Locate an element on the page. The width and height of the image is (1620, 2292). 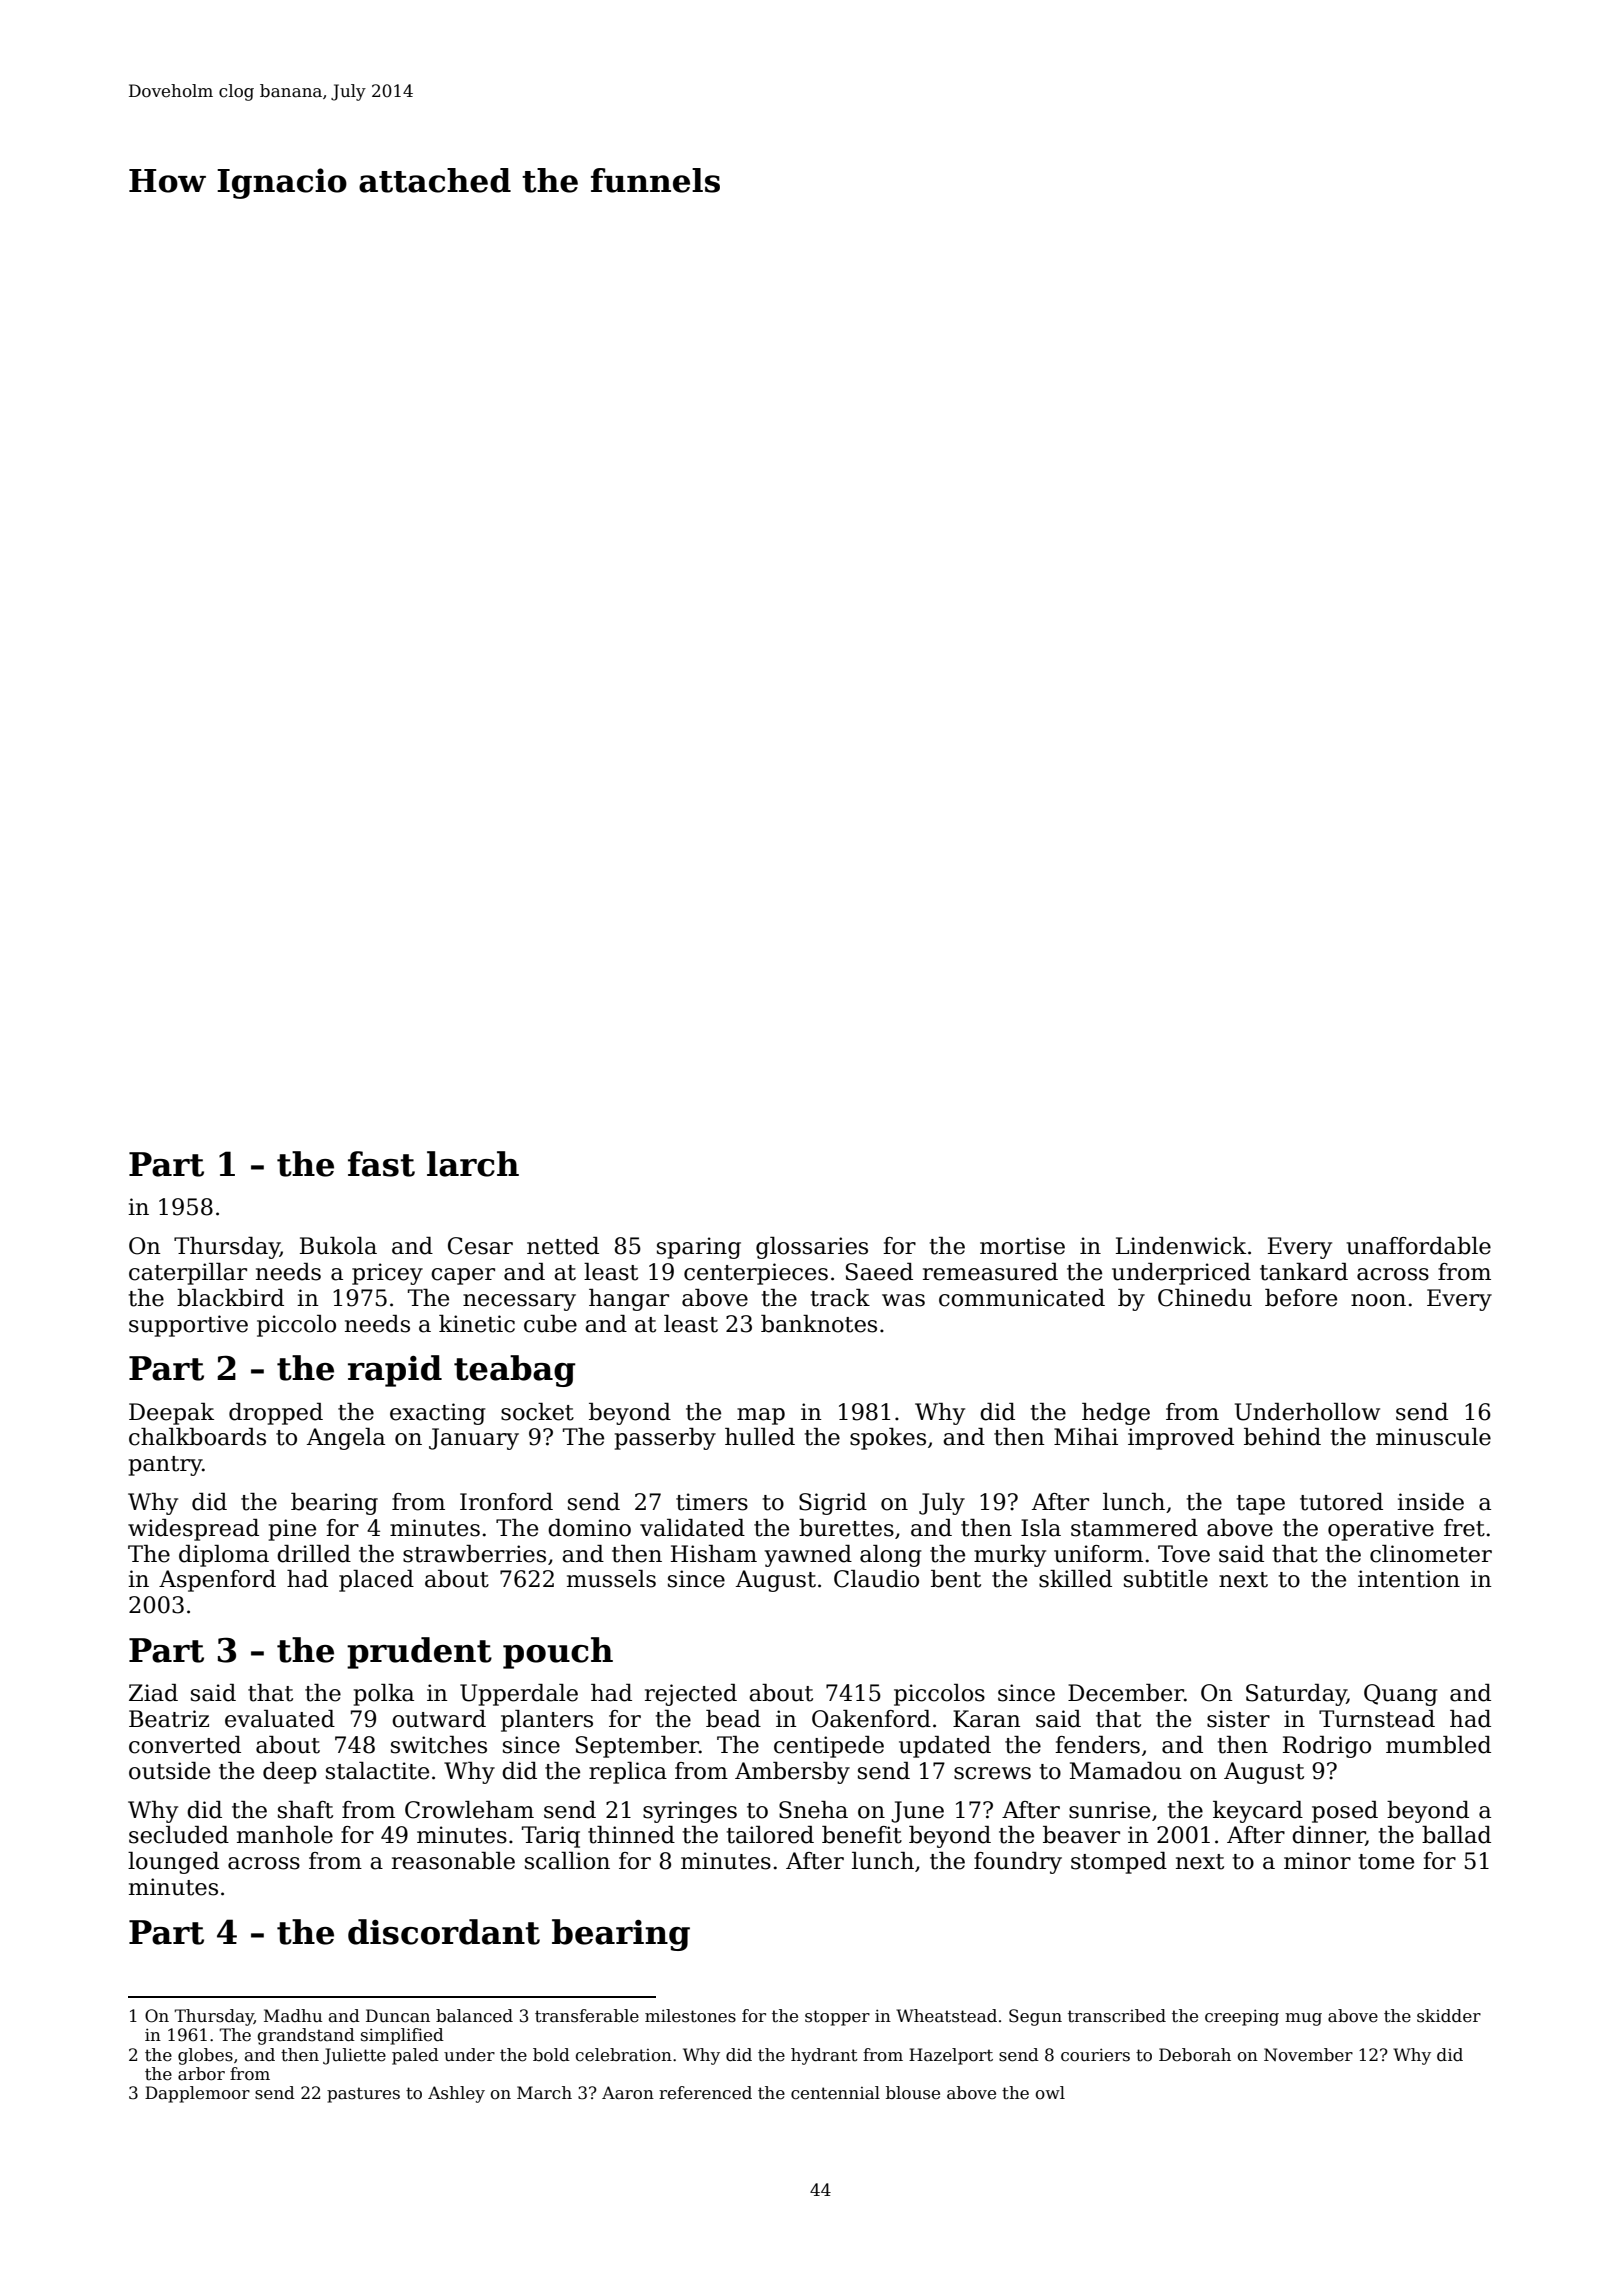
Dapplemoor is located at coordinates (197, 2094).
